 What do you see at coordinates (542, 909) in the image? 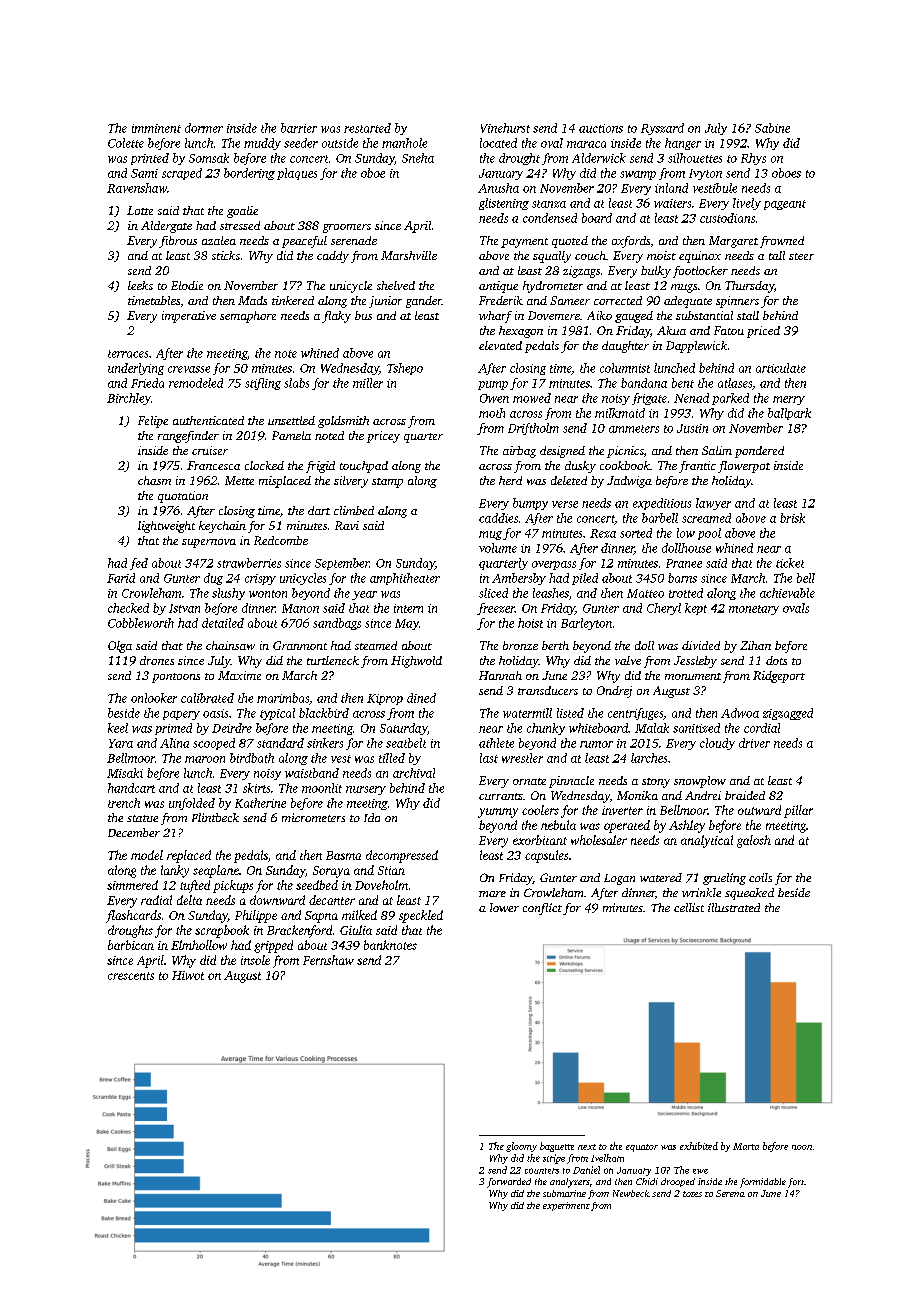
I see `conflict` at bounding box center [542, 909].
